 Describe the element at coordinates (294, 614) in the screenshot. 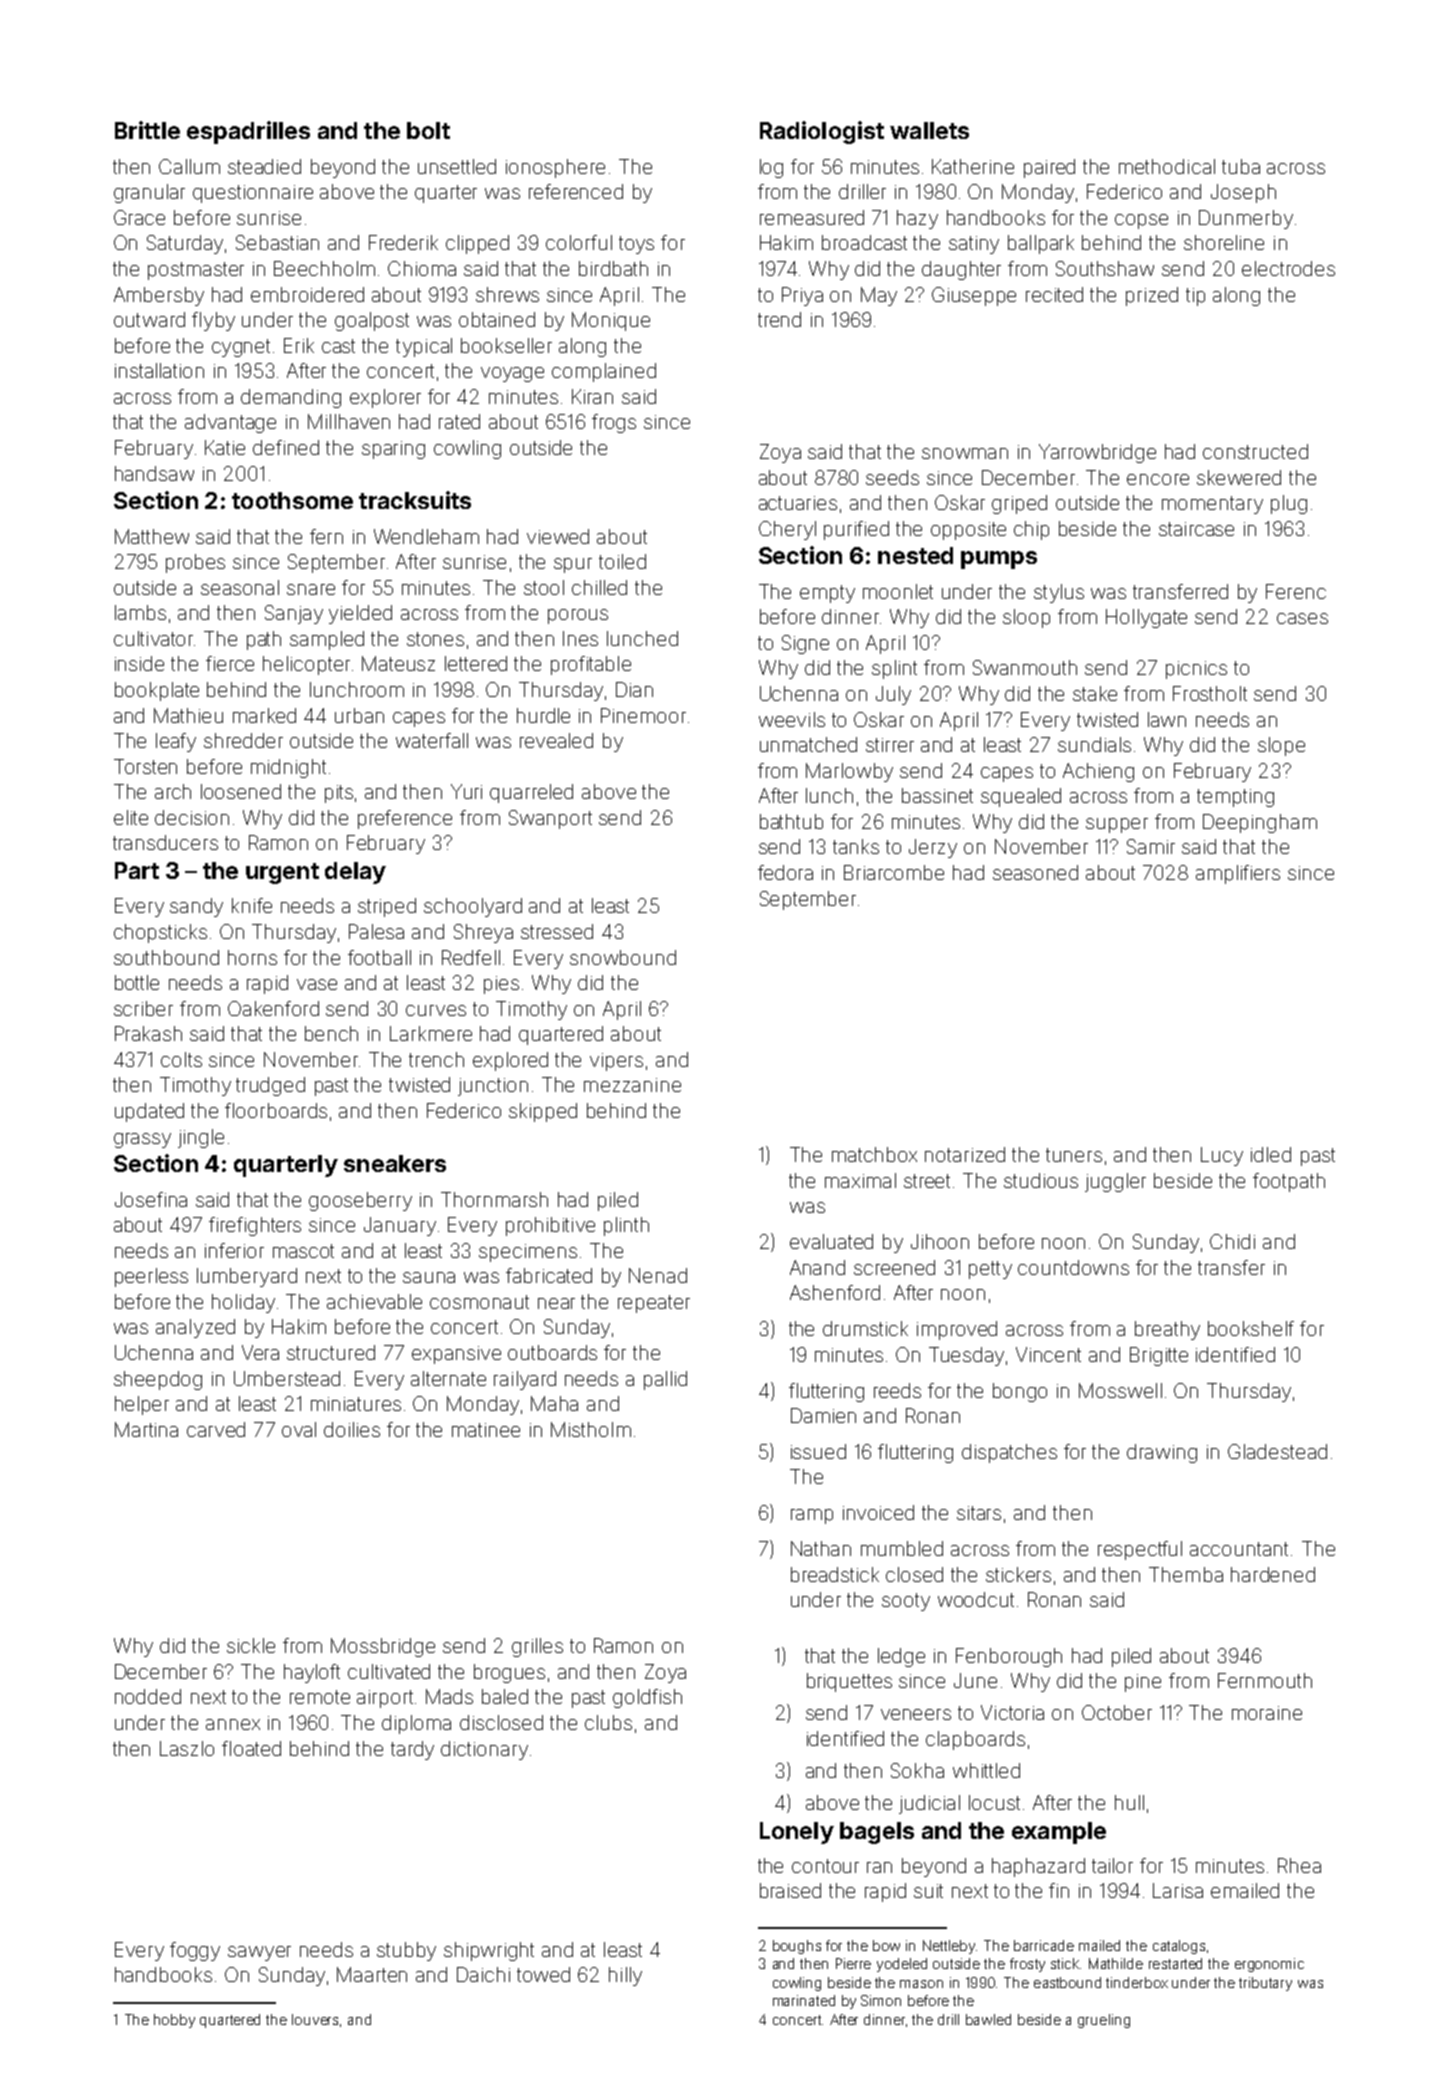

I see `Sanjay` at that location.
